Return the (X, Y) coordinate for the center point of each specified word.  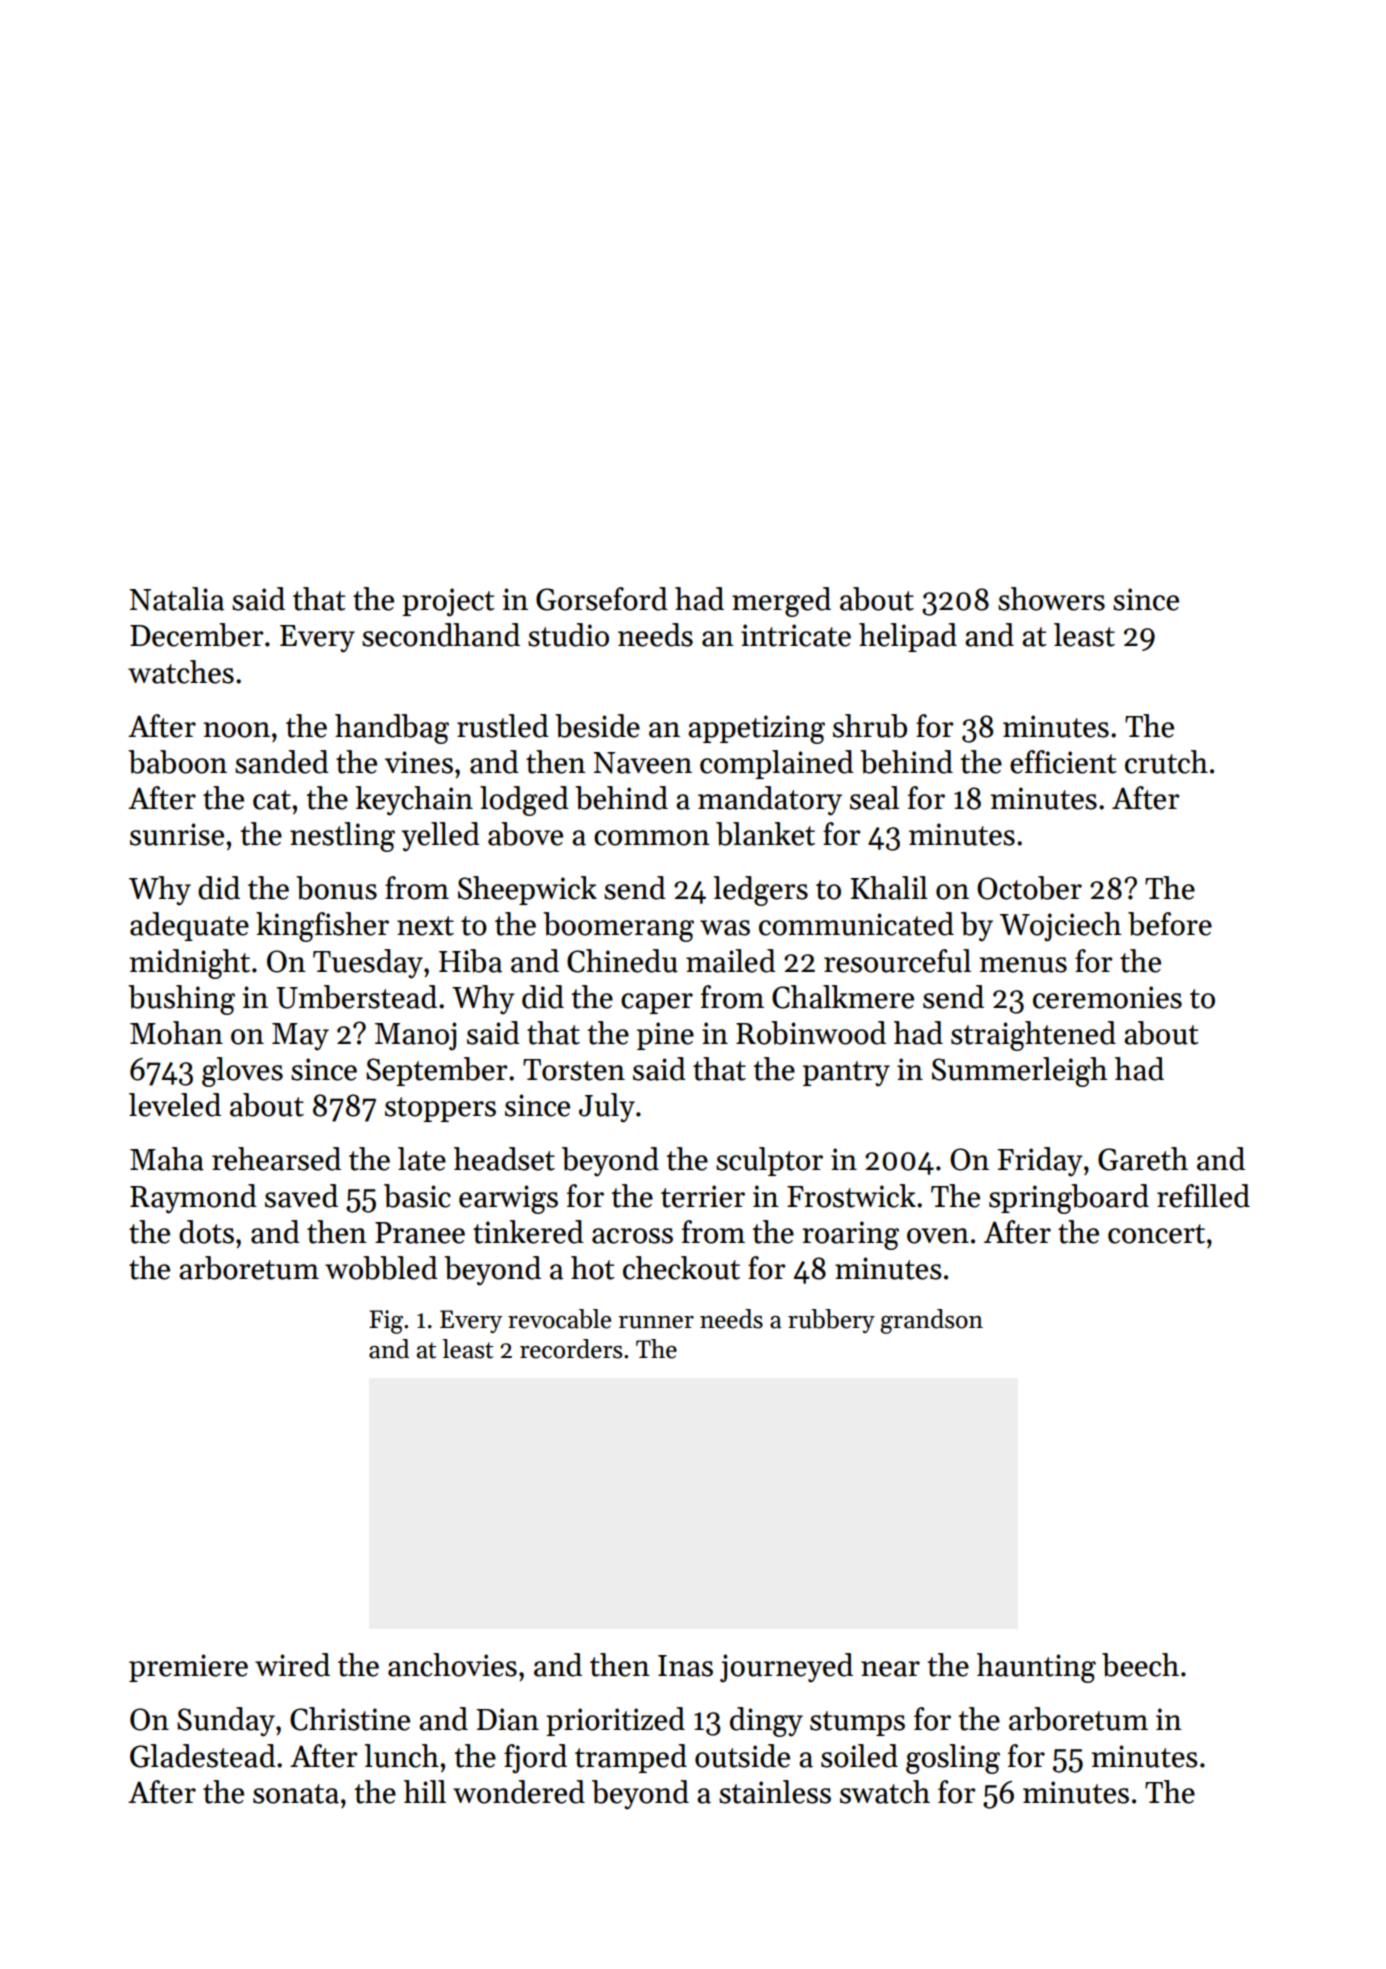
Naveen (643, 763)
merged (781, 602)
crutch (1166, 762)
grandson (931, 1321)
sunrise (177, 834)
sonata (296, 1794)
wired (292, 1665)
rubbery (831, 1321)
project (448, 602)
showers (1051, 599)
